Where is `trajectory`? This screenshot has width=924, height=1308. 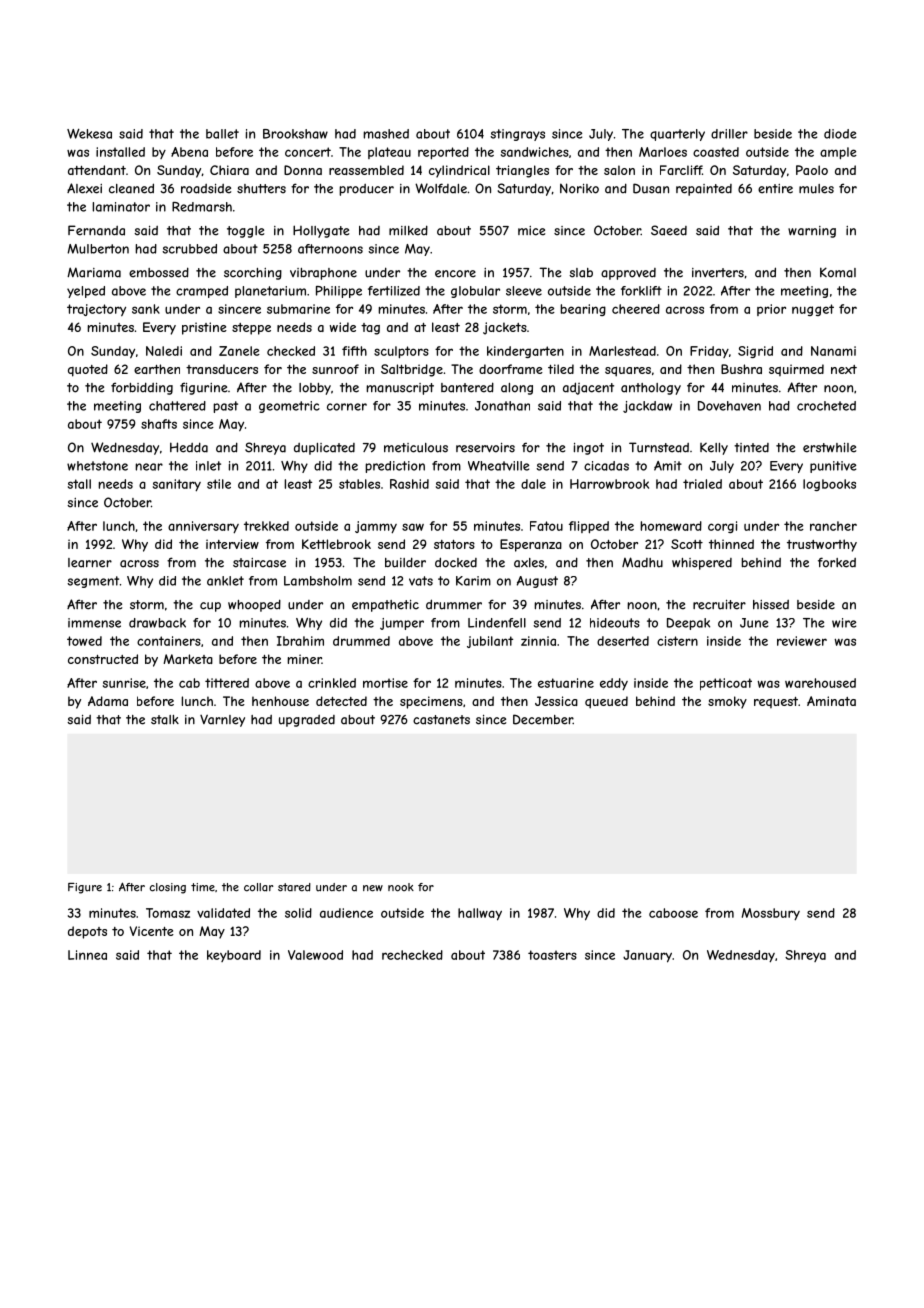
trajectory is located at coordinates (96, 310).
